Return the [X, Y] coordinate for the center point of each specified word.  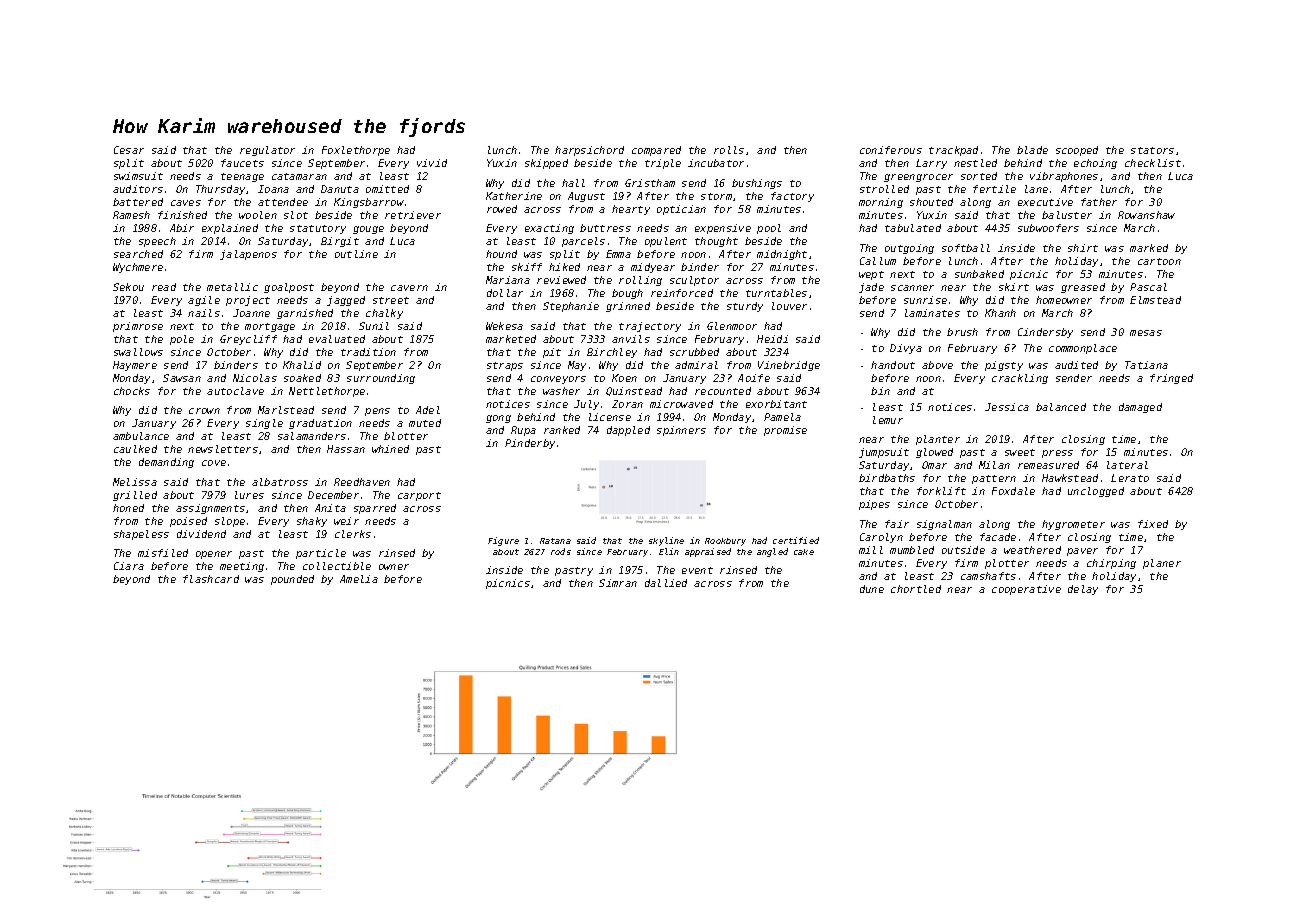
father [1099, 202]
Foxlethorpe [356, 151]
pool [769, 229]
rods [561, 551]
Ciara [129, 566]
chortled [916, 589]
